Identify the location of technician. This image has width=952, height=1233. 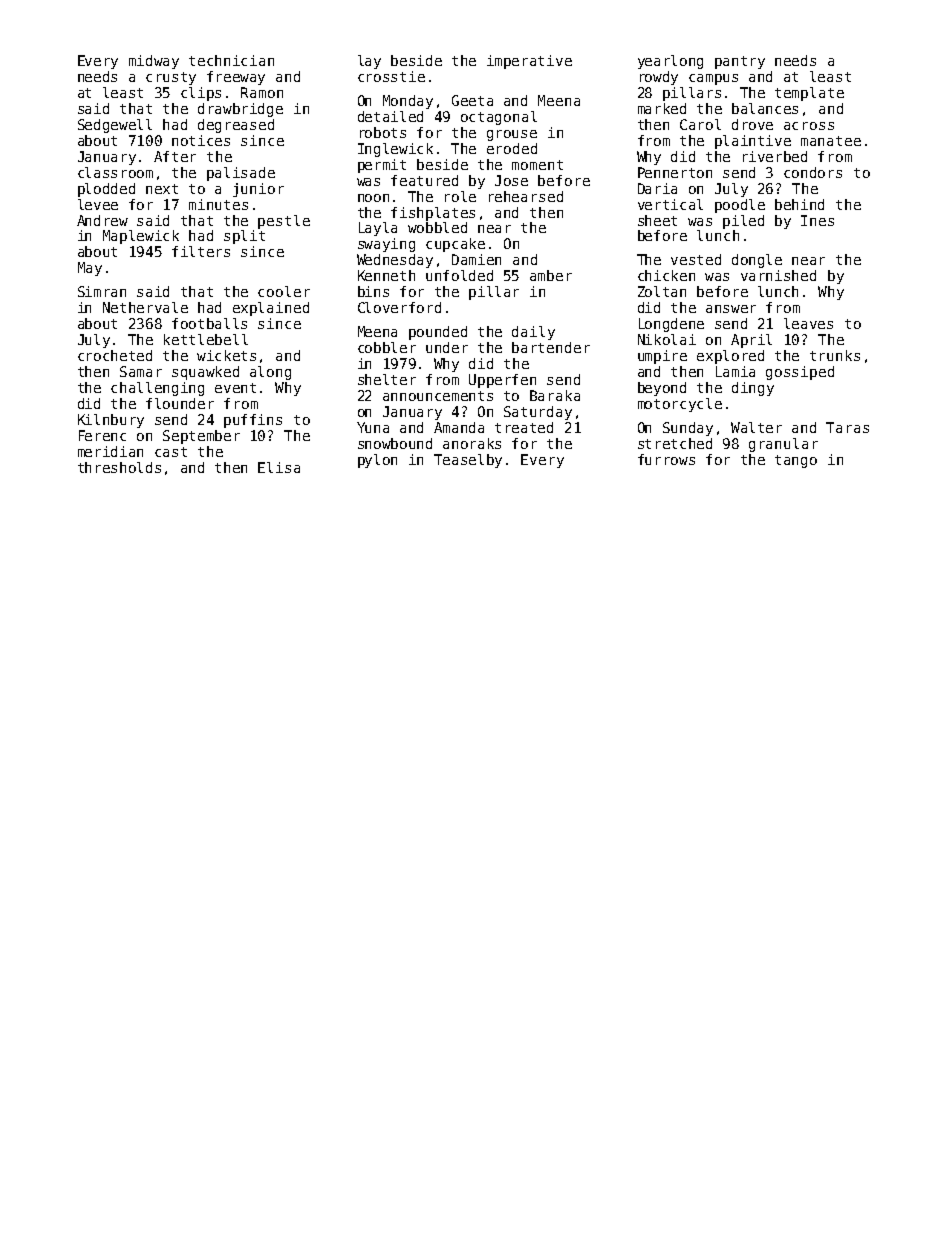
(231, 60).
